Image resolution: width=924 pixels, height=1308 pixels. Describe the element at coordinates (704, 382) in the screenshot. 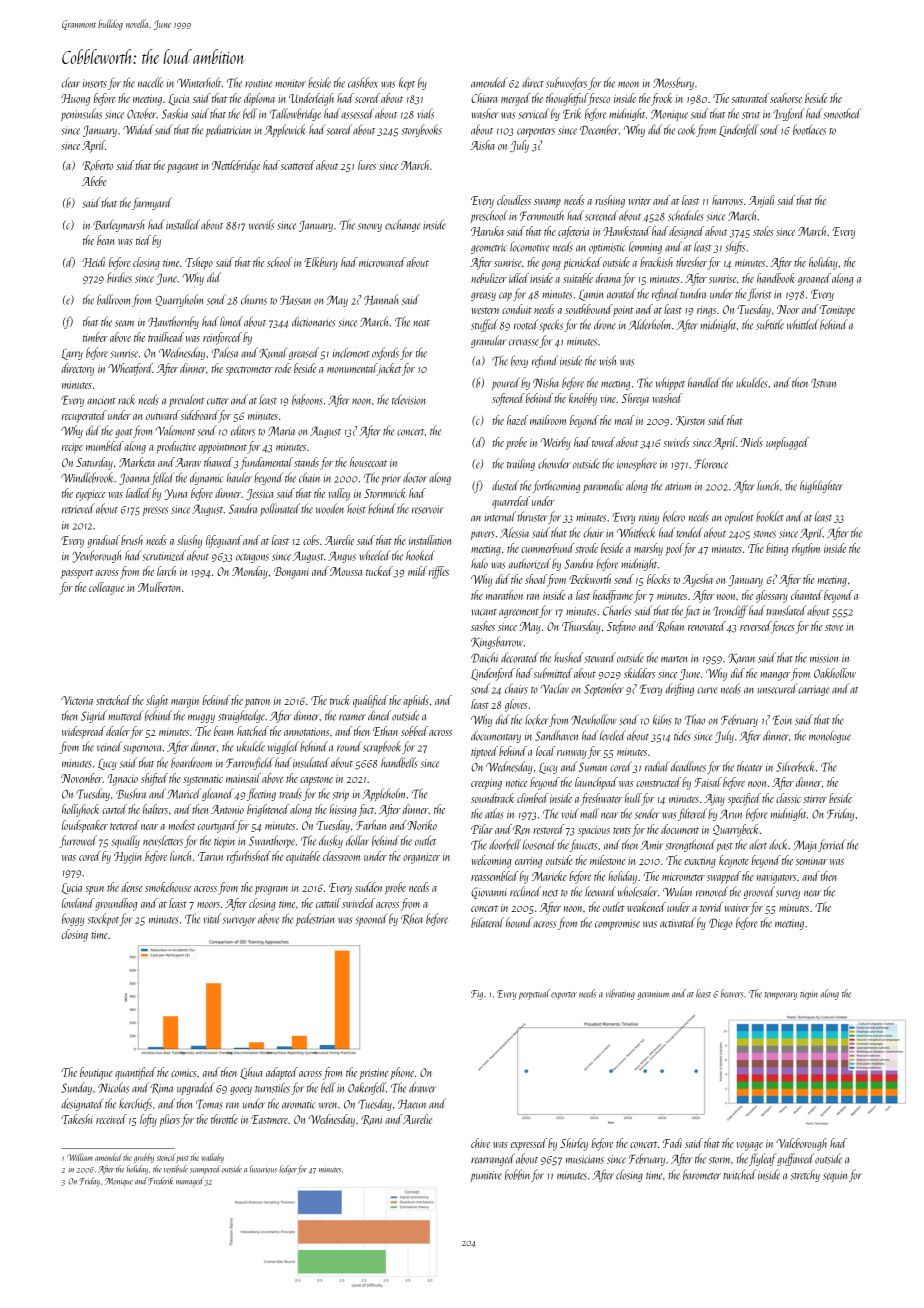

I see `handled` at that location.
